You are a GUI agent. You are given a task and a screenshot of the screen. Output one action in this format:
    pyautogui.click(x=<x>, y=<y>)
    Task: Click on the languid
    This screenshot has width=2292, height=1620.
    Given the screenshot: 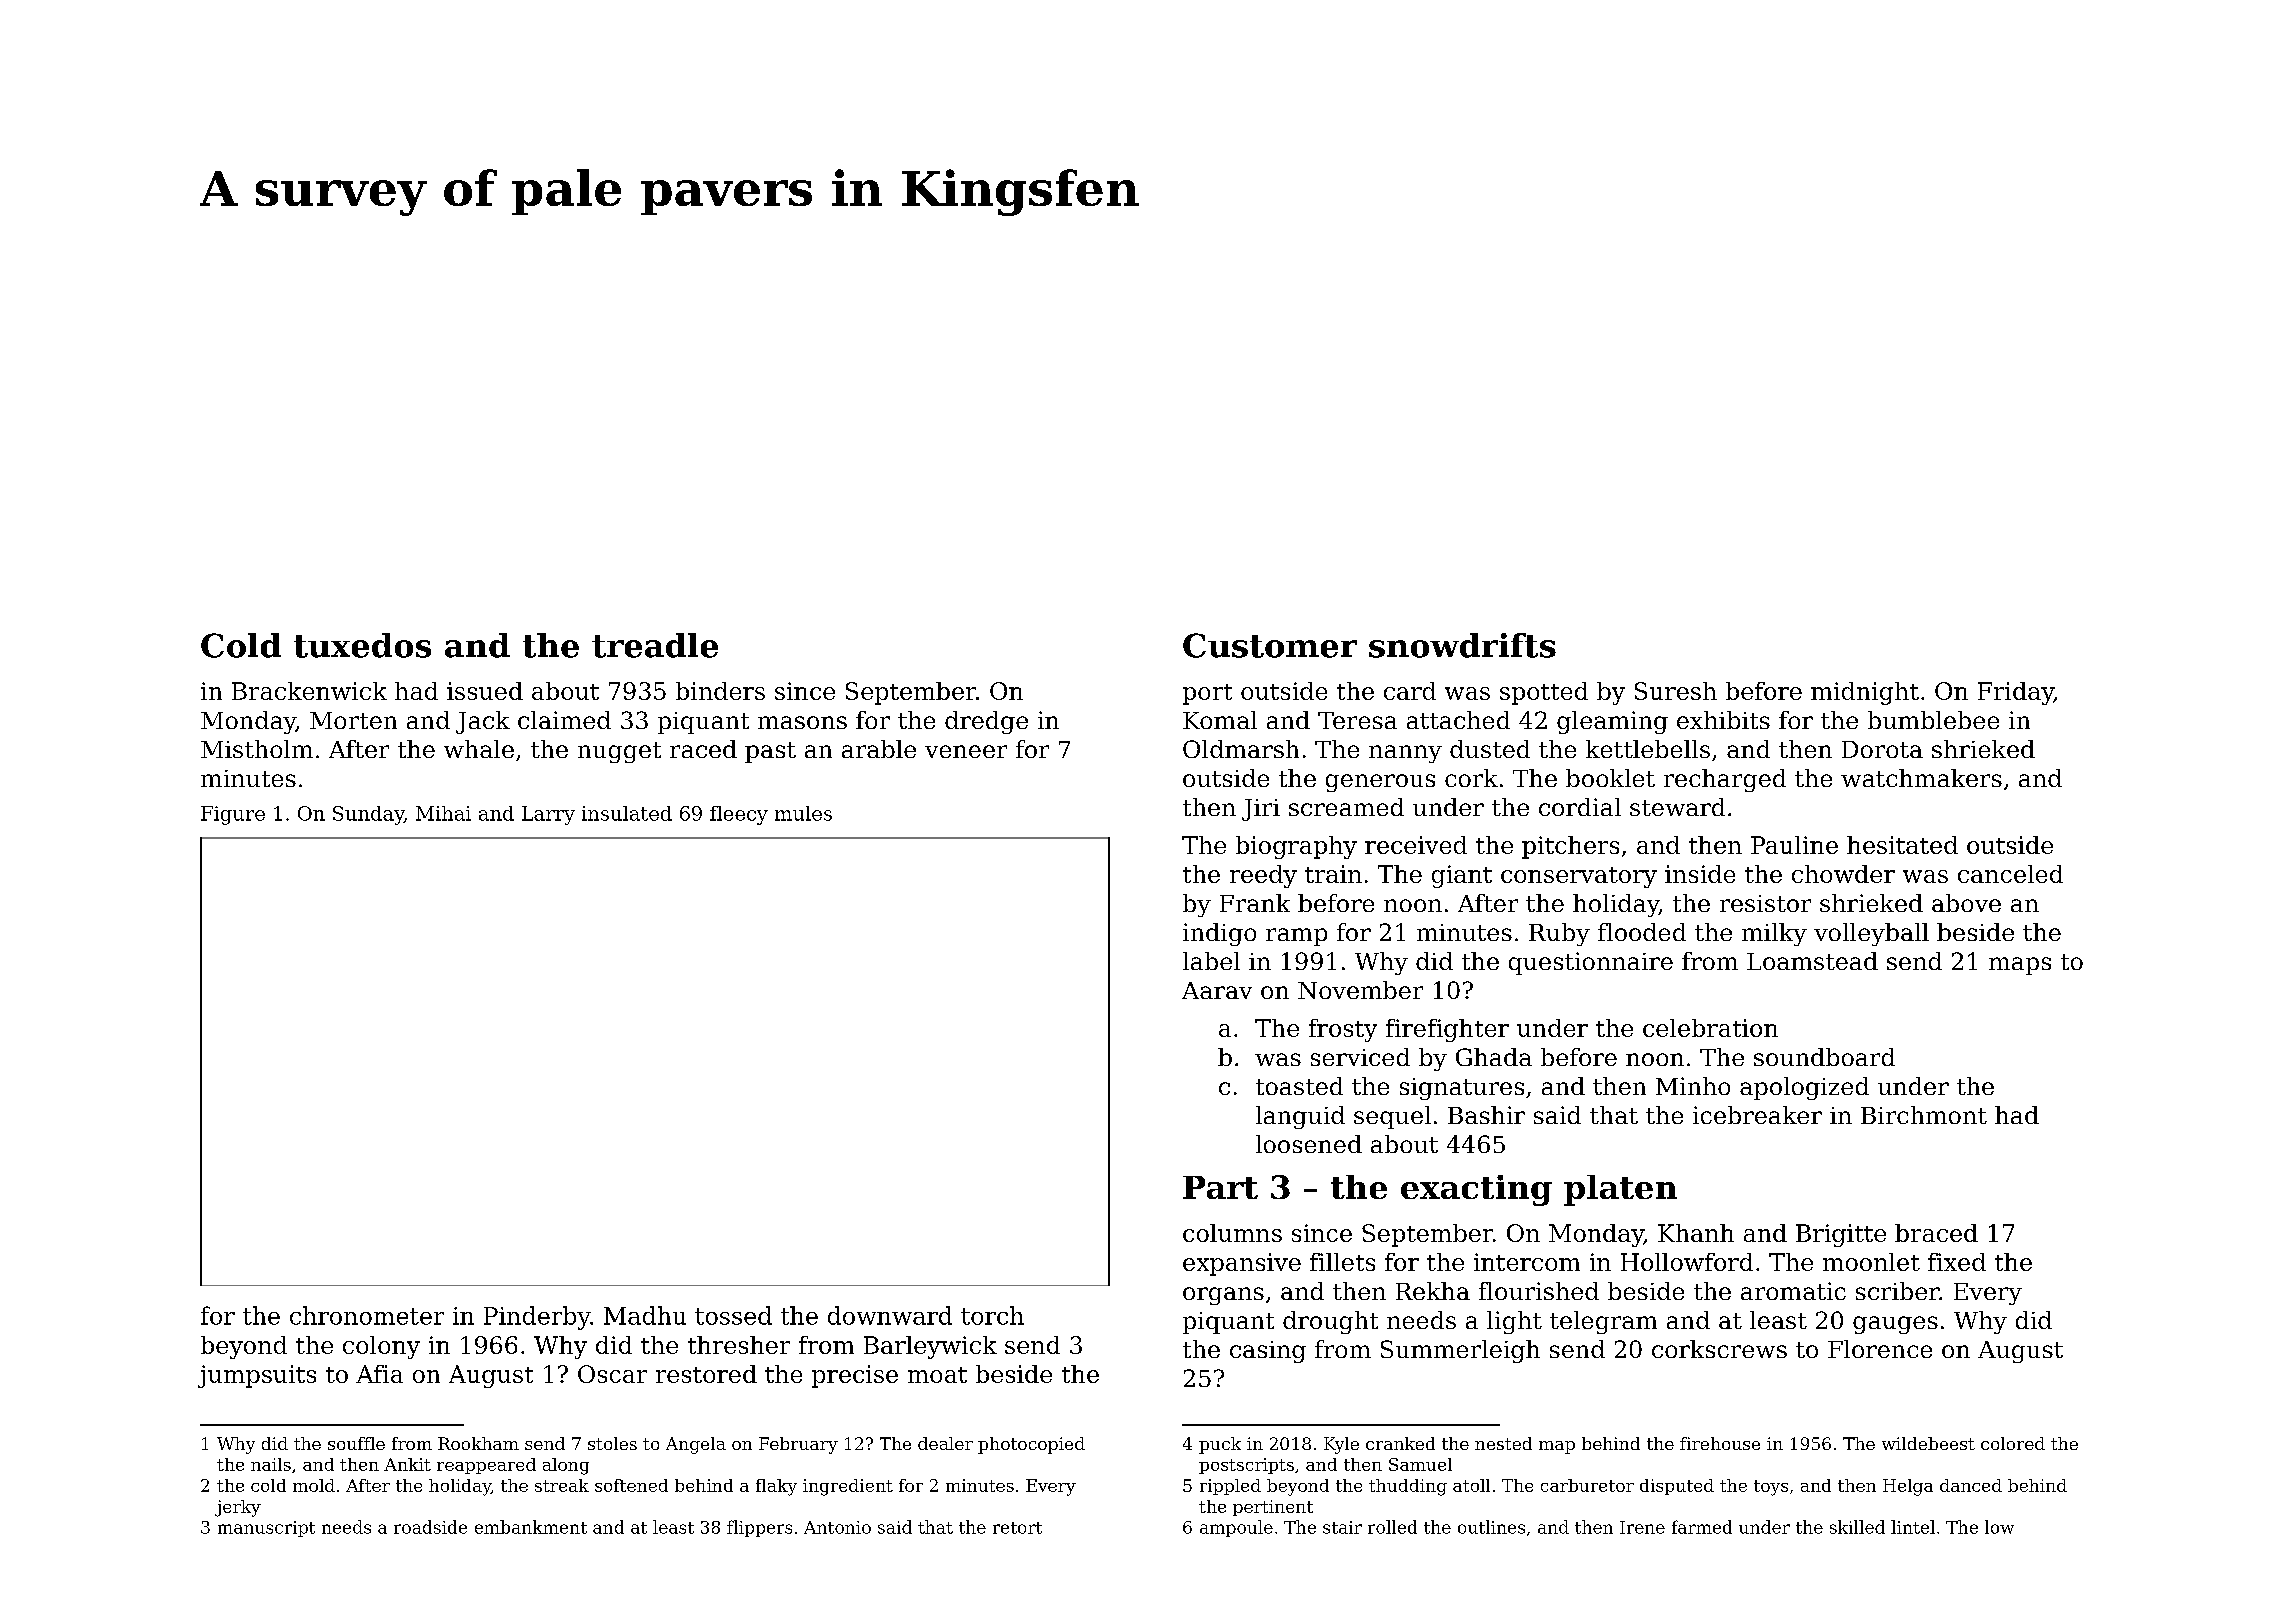 What is the action you would take?
    pyautogui.click(x=1300, y=1117)
